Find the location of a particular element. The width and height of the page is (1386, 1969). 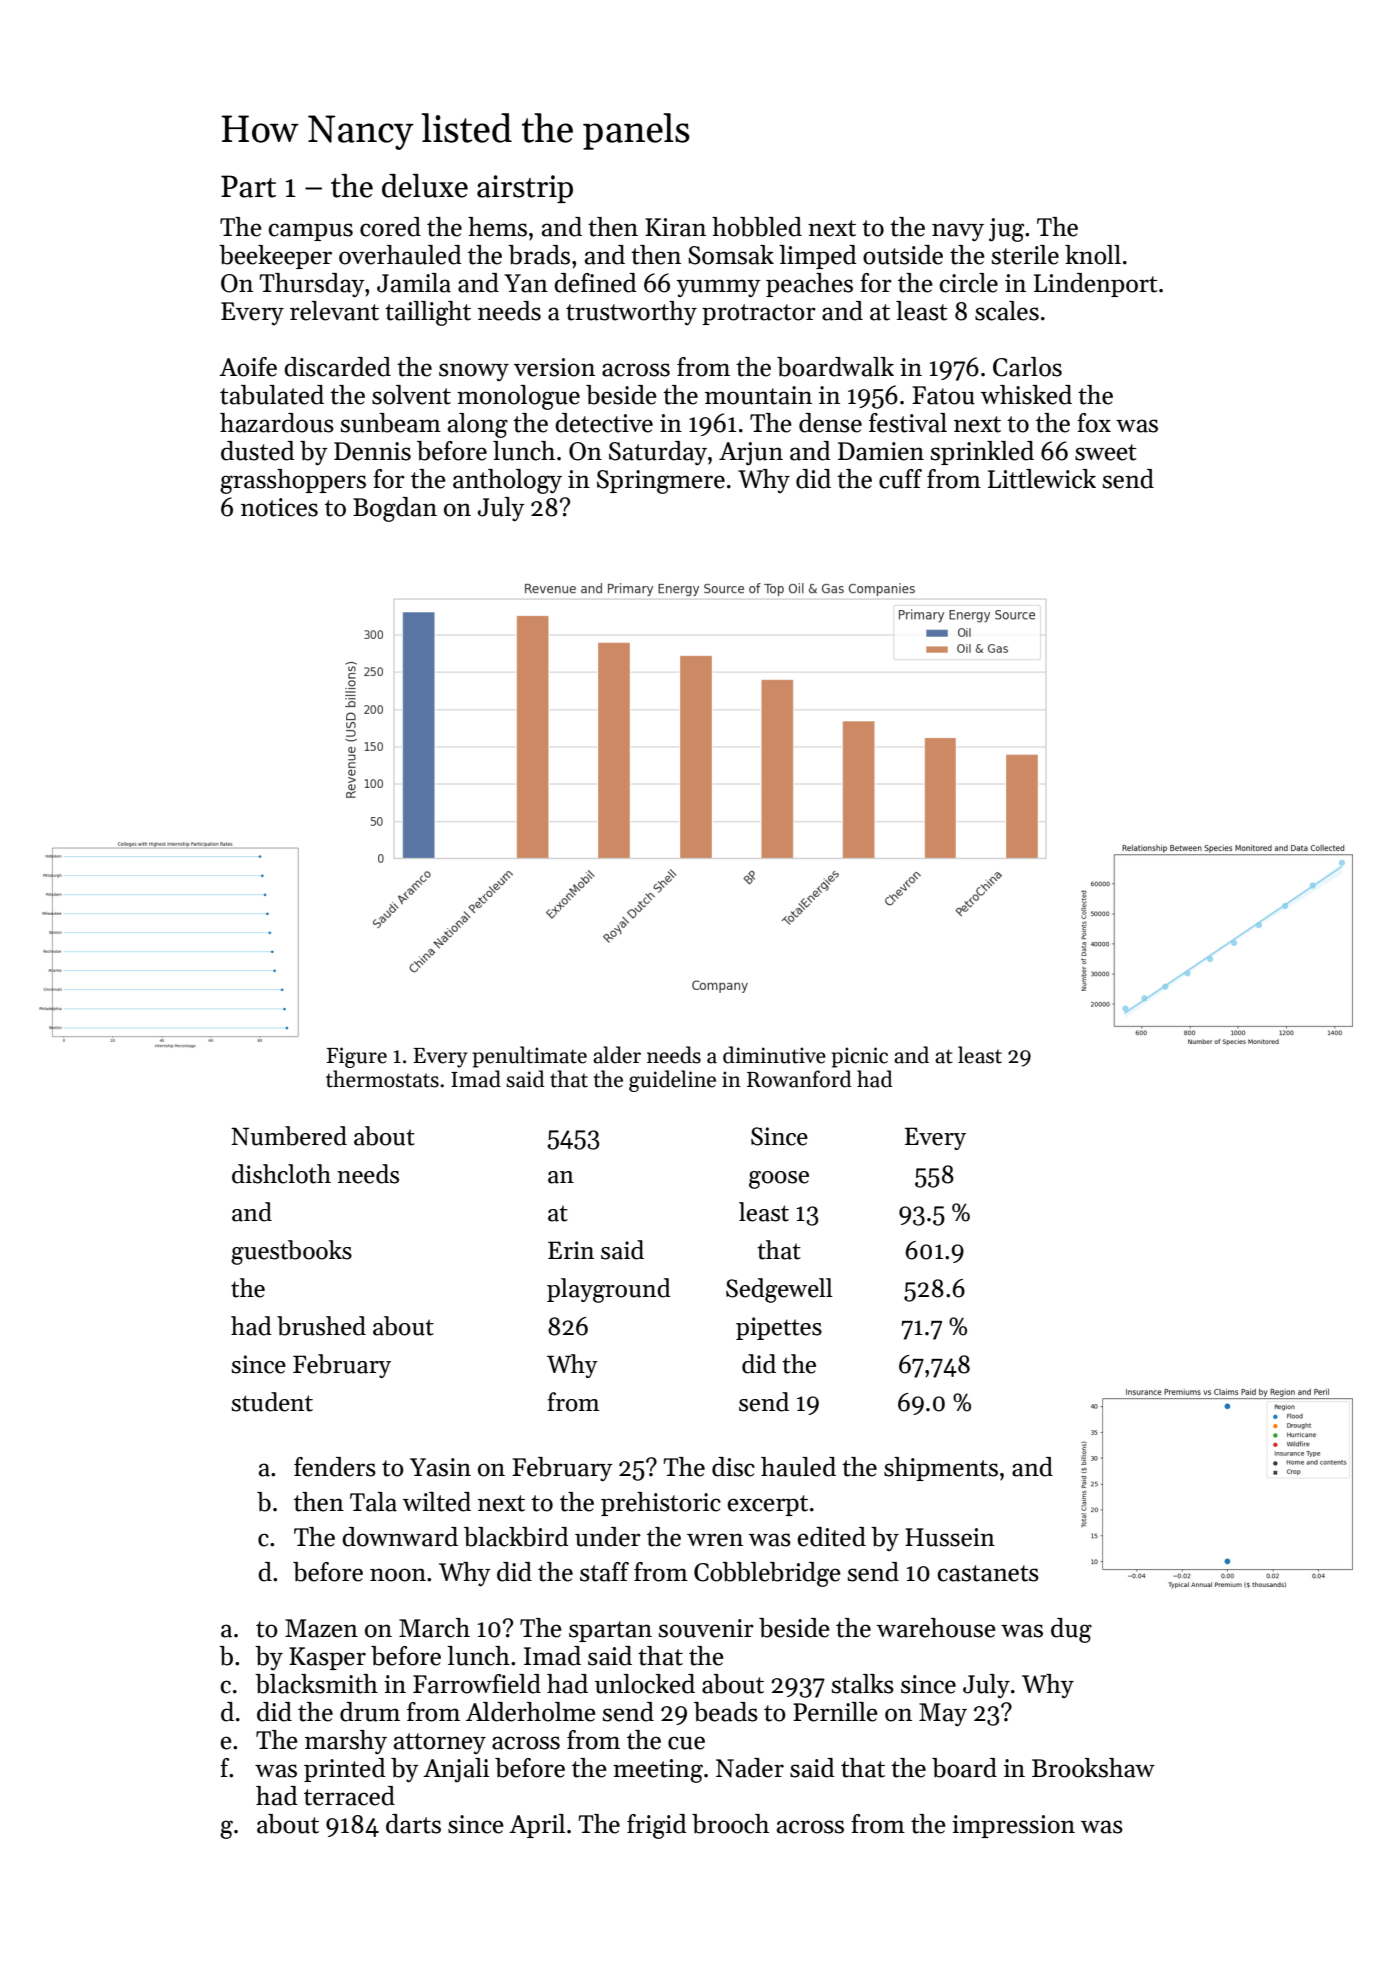

Aoife is located at coordinates (248, 367).
